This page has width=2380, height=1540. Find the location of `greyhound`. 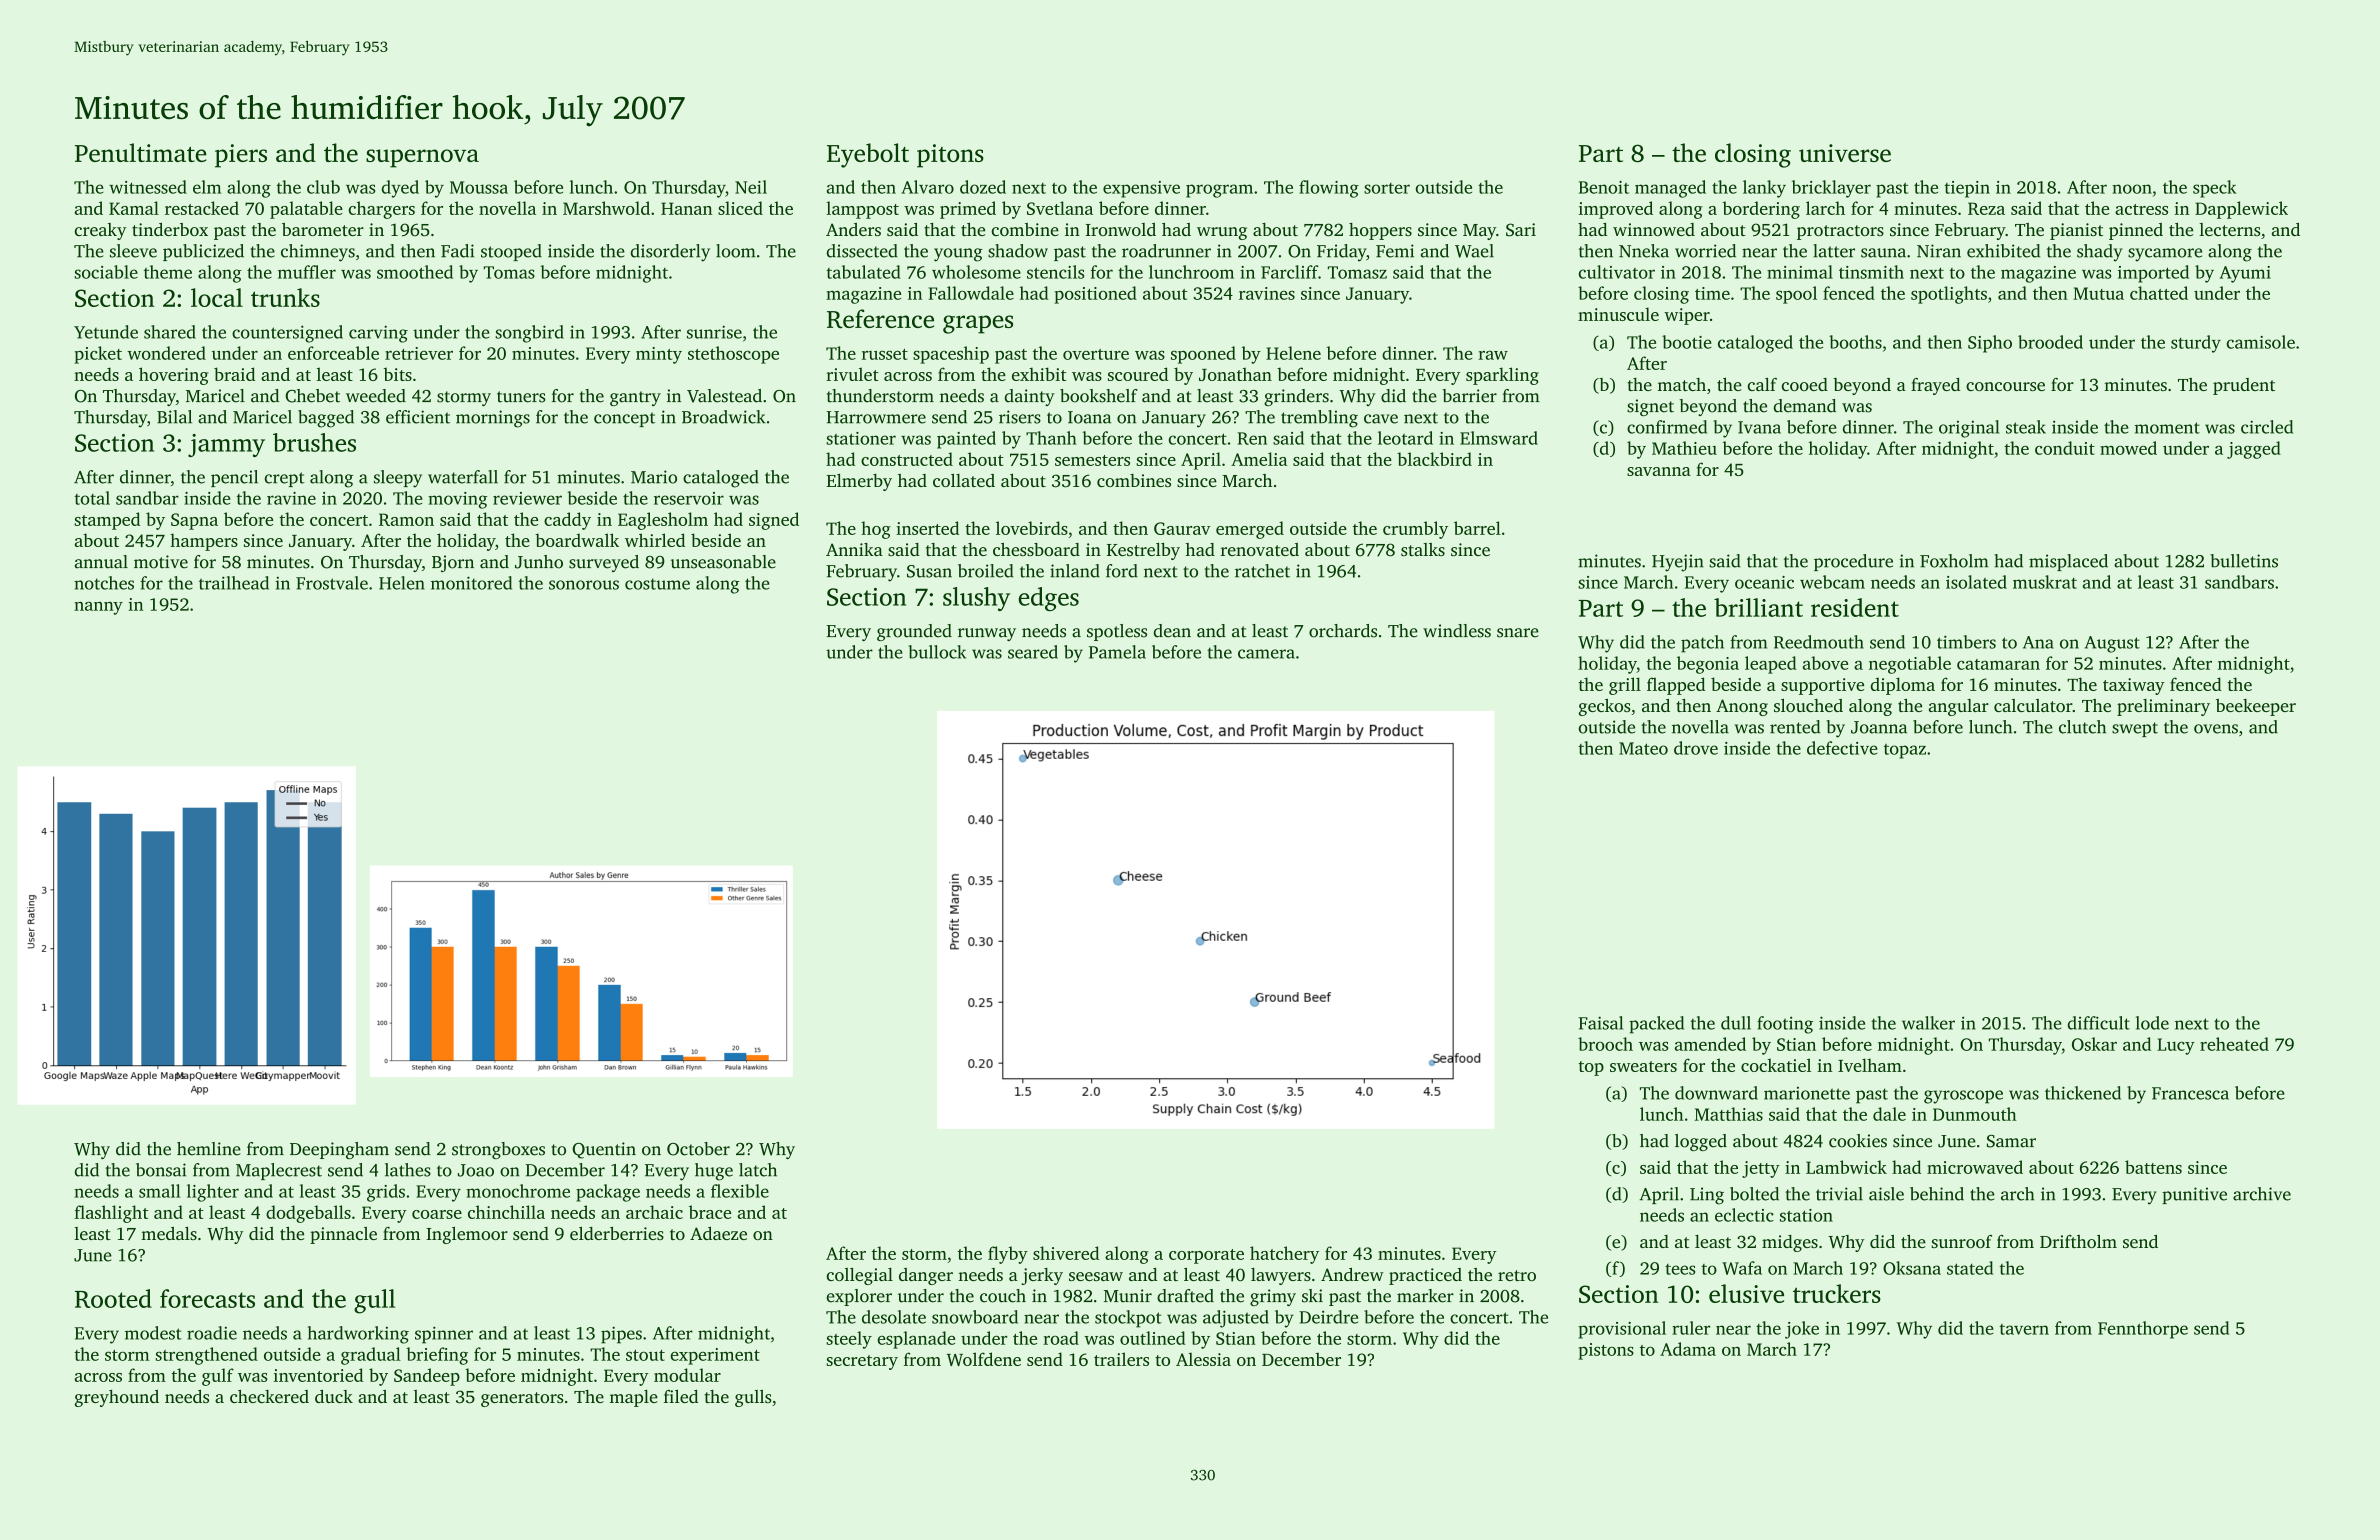

greyhound is located at coordinates (117, 1398).
